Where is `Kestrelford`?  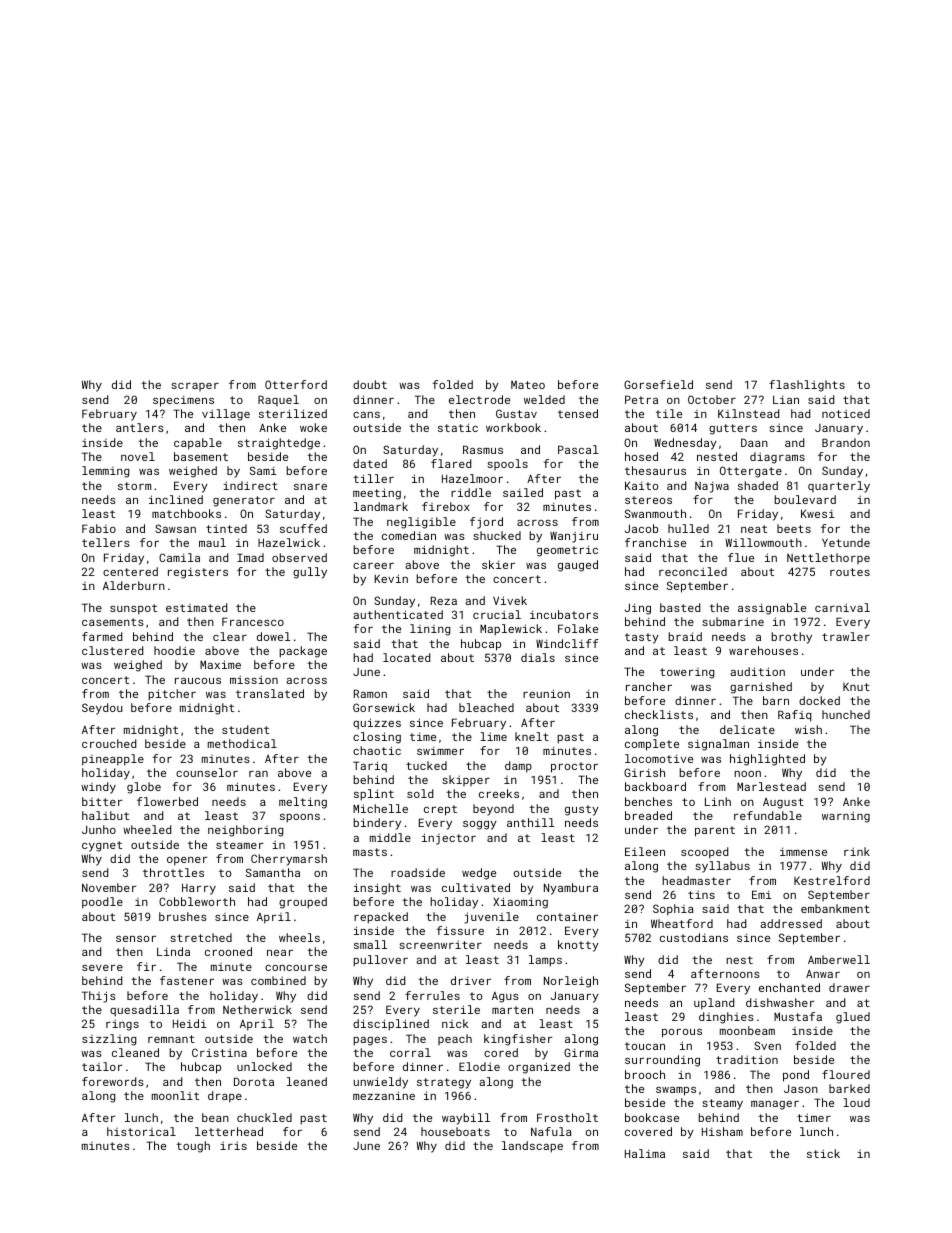
Kestrelford is located at coordinates (832, 880).
